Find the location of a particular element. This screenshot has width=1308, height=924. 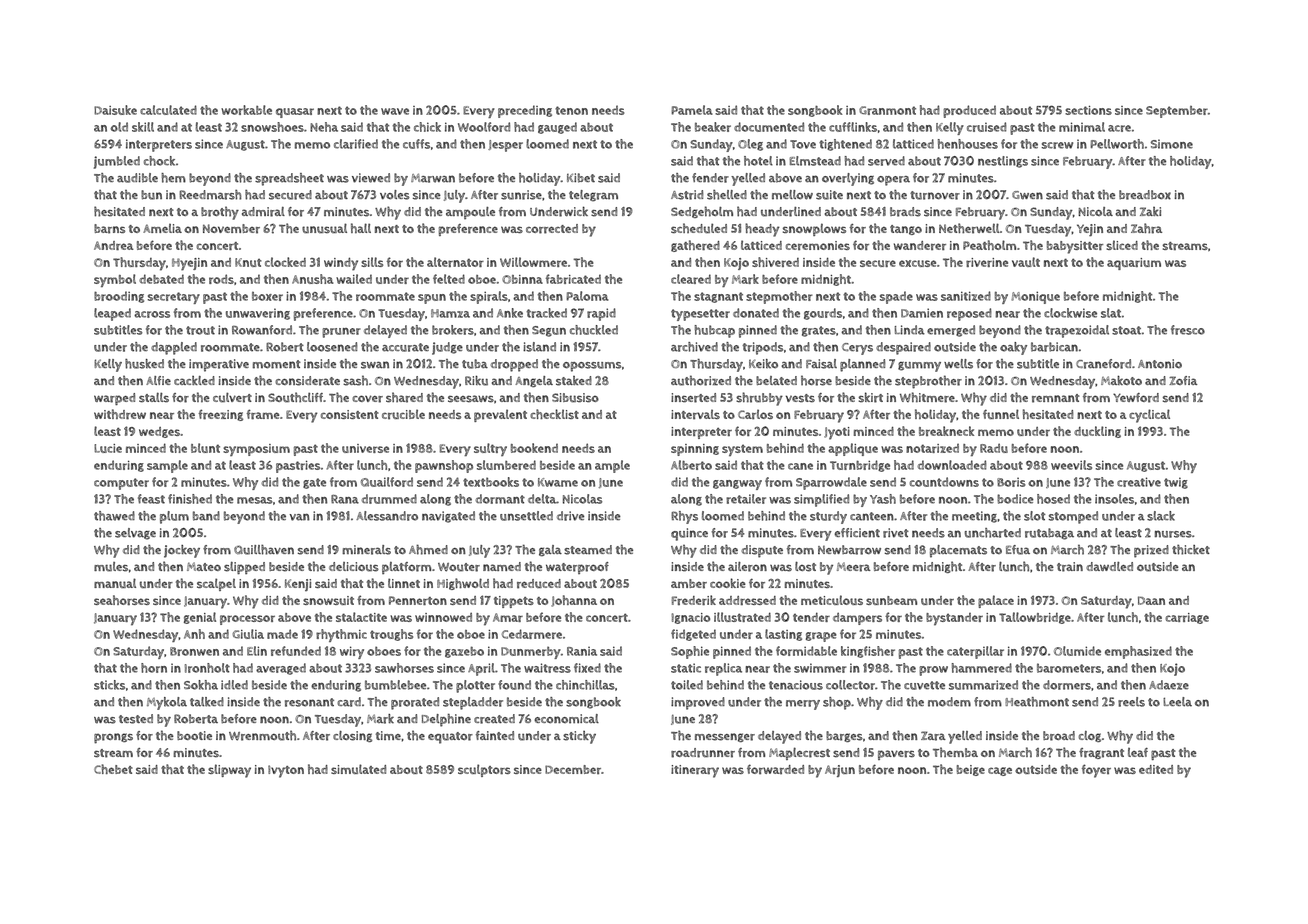

plum is located at coordinates (174, 517).
